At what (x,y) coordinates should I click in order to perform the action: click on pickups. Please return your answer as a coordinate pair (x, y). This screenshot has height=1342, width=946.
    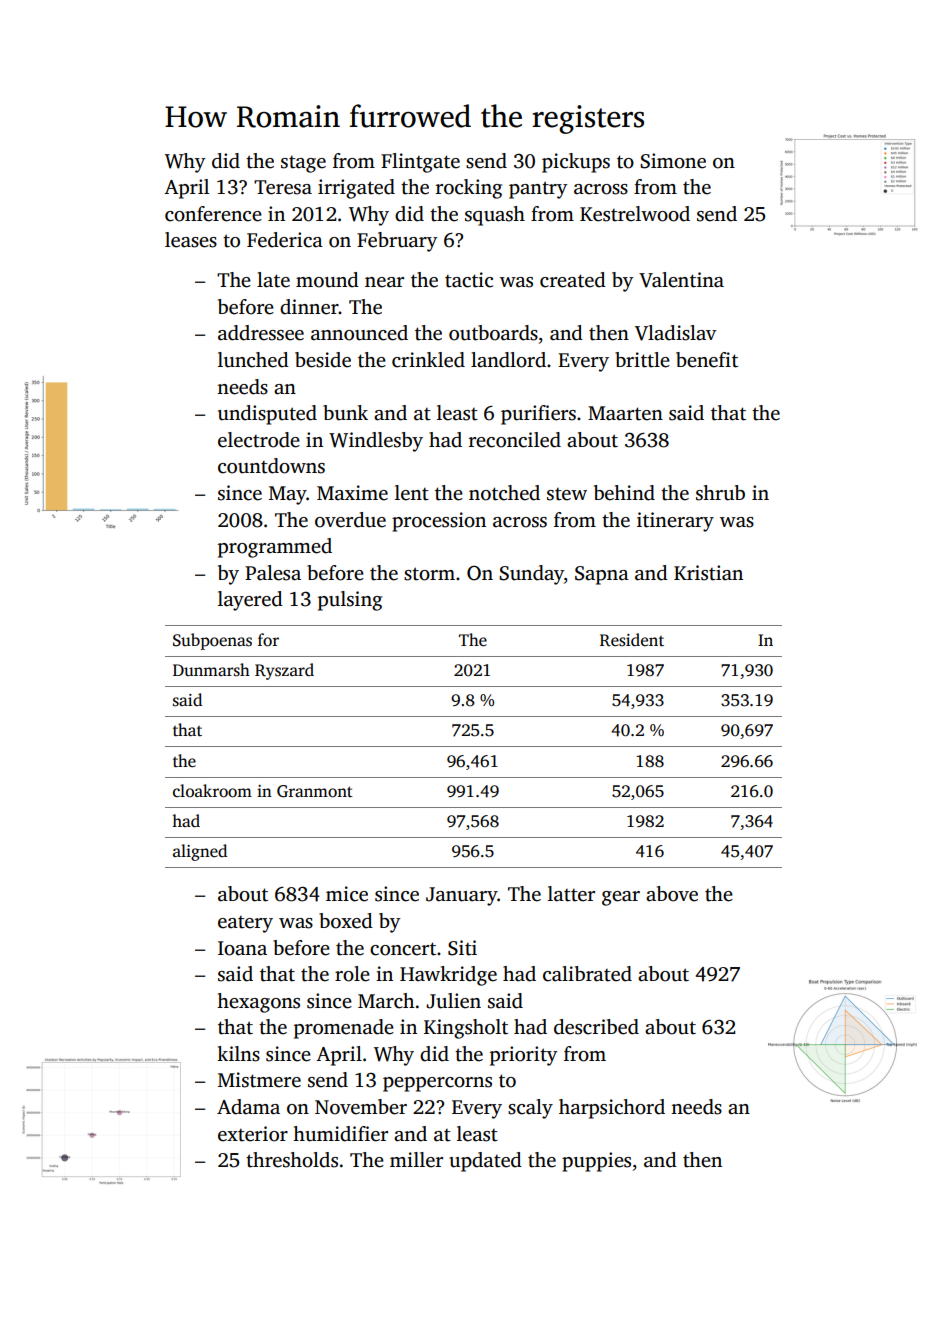
    Looking at the image, I should click on (576, 163).
